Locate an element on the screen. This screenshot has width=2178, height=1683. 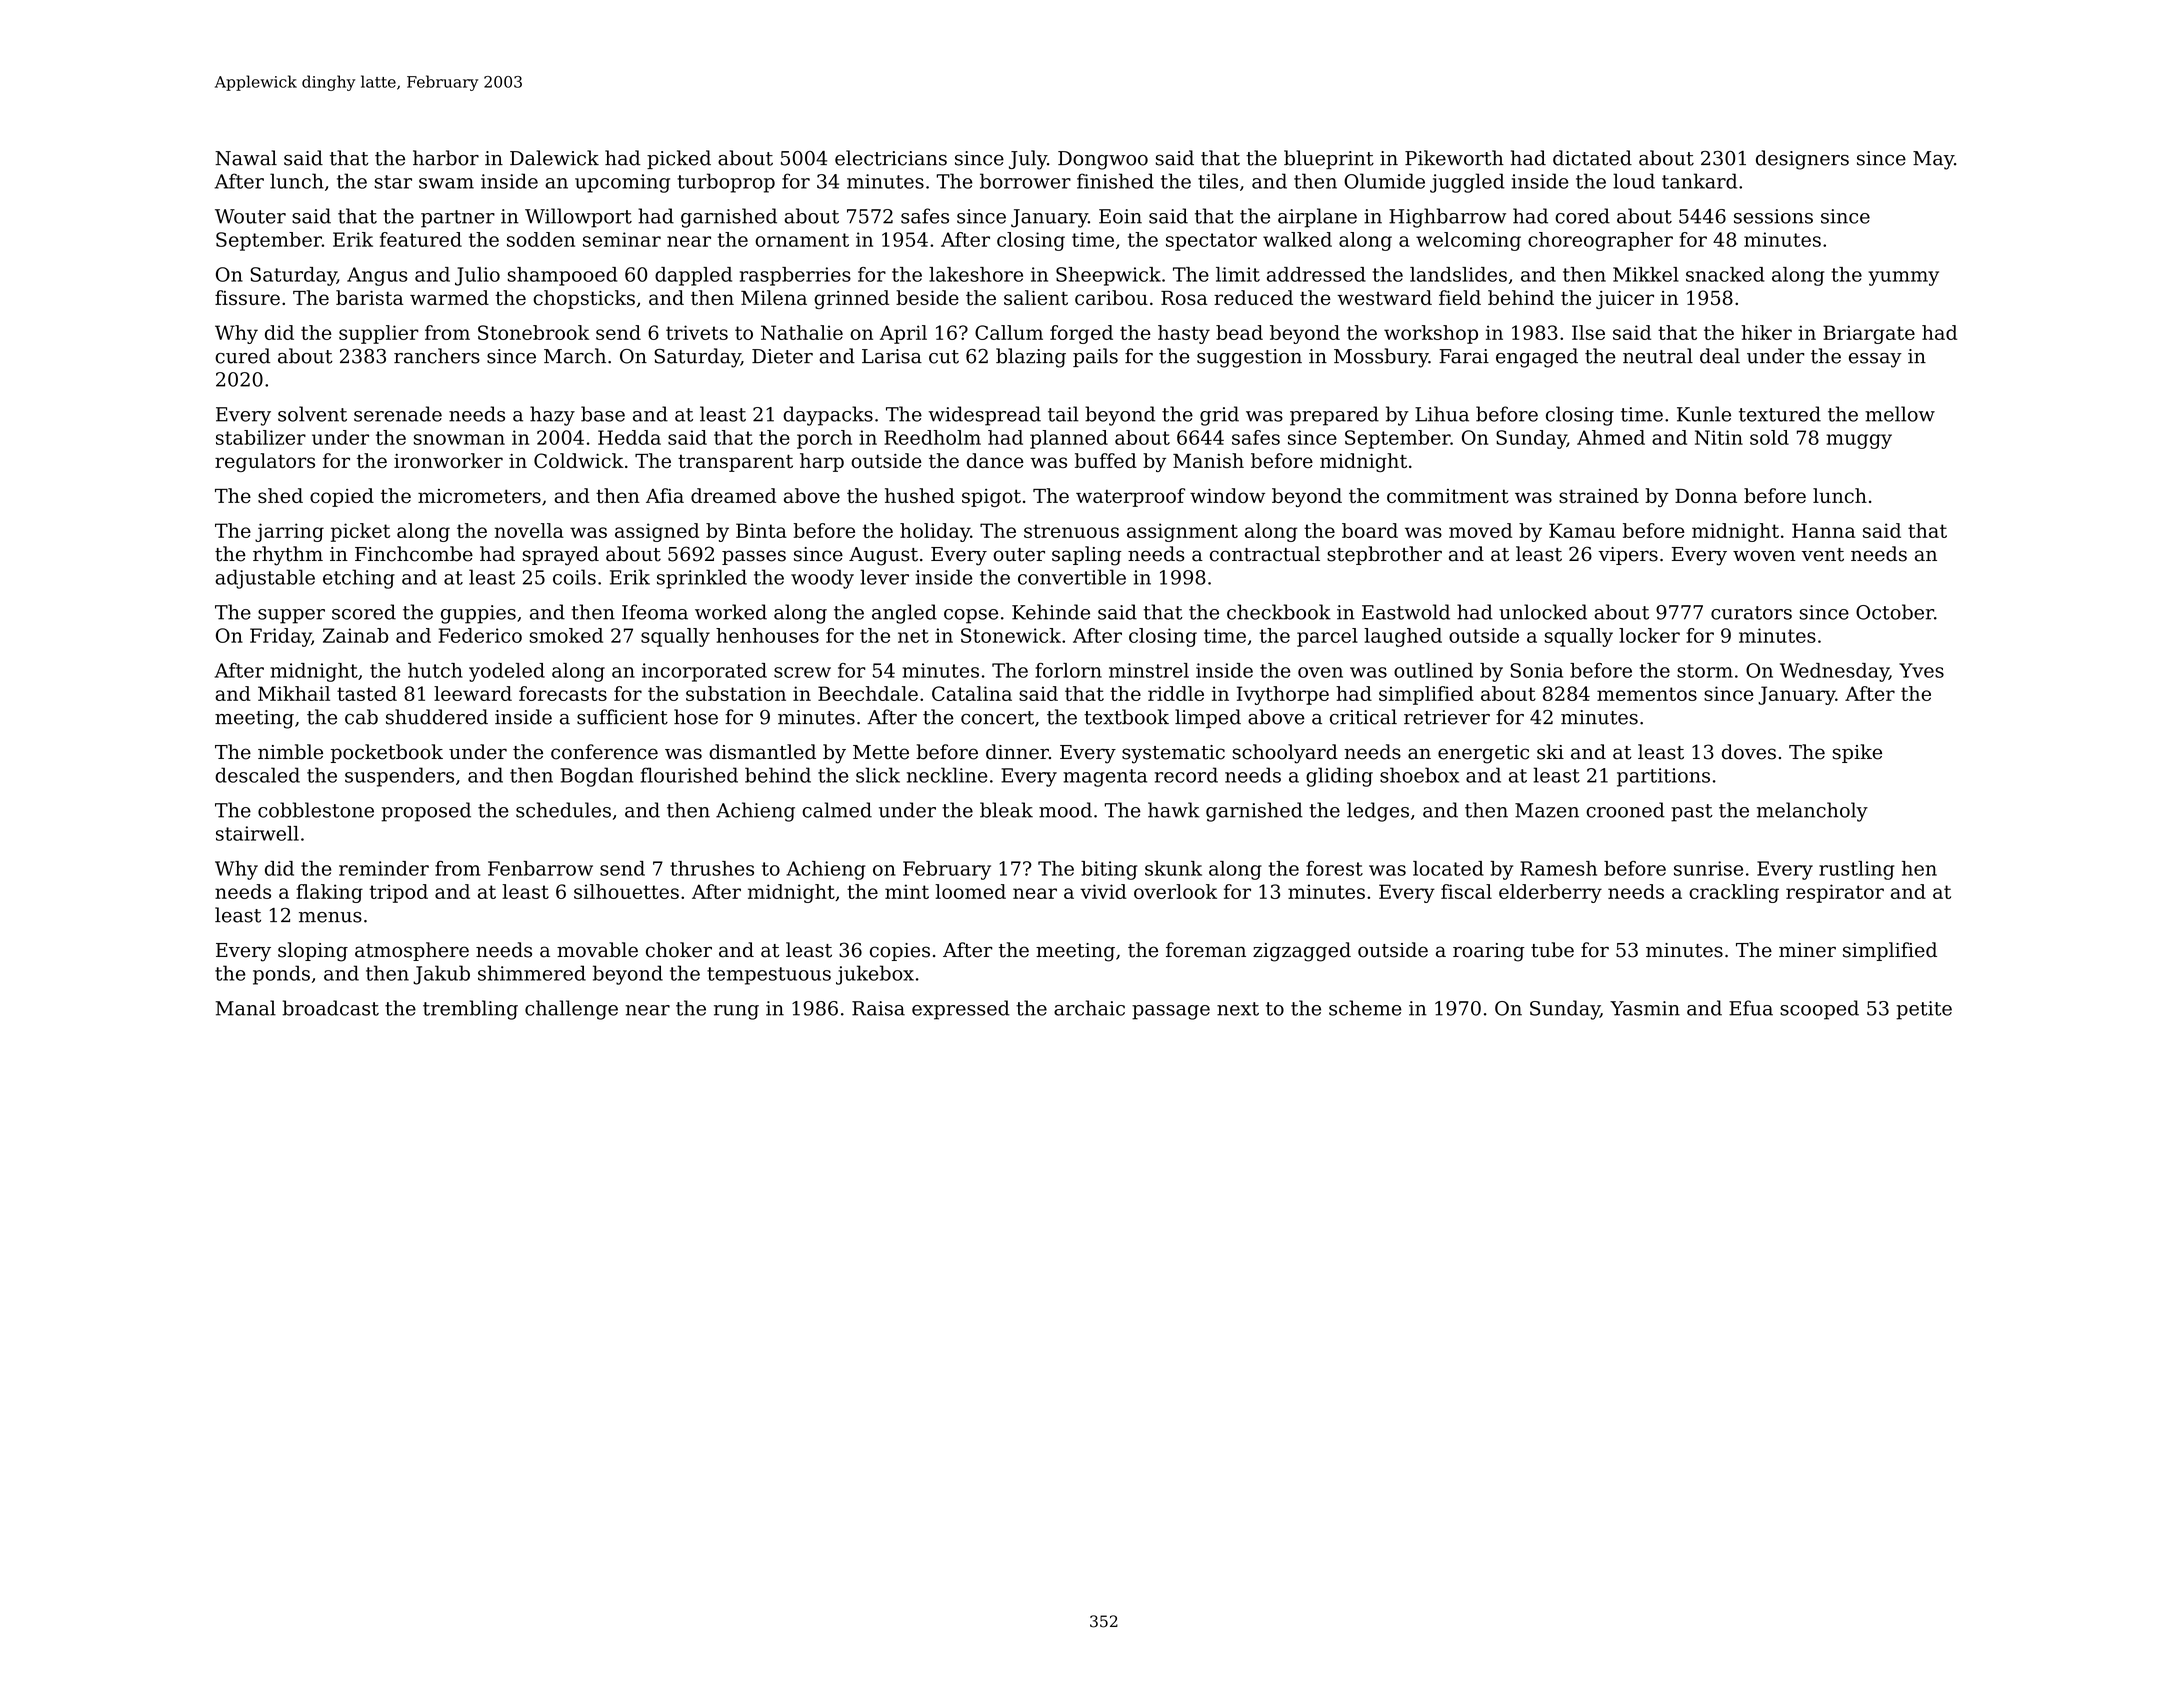
melancholy is located at coordinates (1812, 812).
